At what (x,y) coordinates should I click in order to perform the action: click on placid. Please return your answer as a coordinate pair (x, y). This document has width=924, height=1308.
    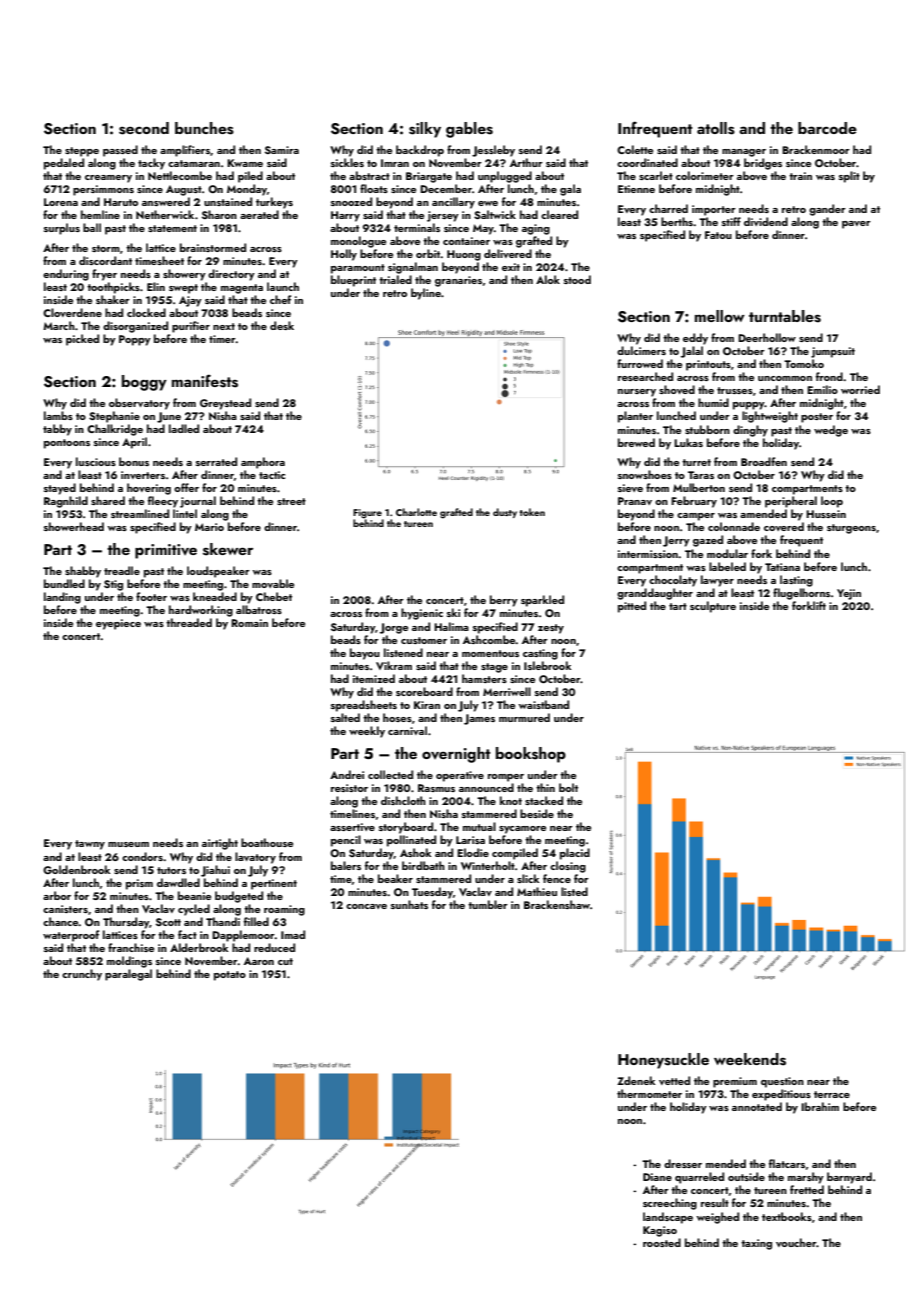
    Looking at the image, I should click on (575, 854).
